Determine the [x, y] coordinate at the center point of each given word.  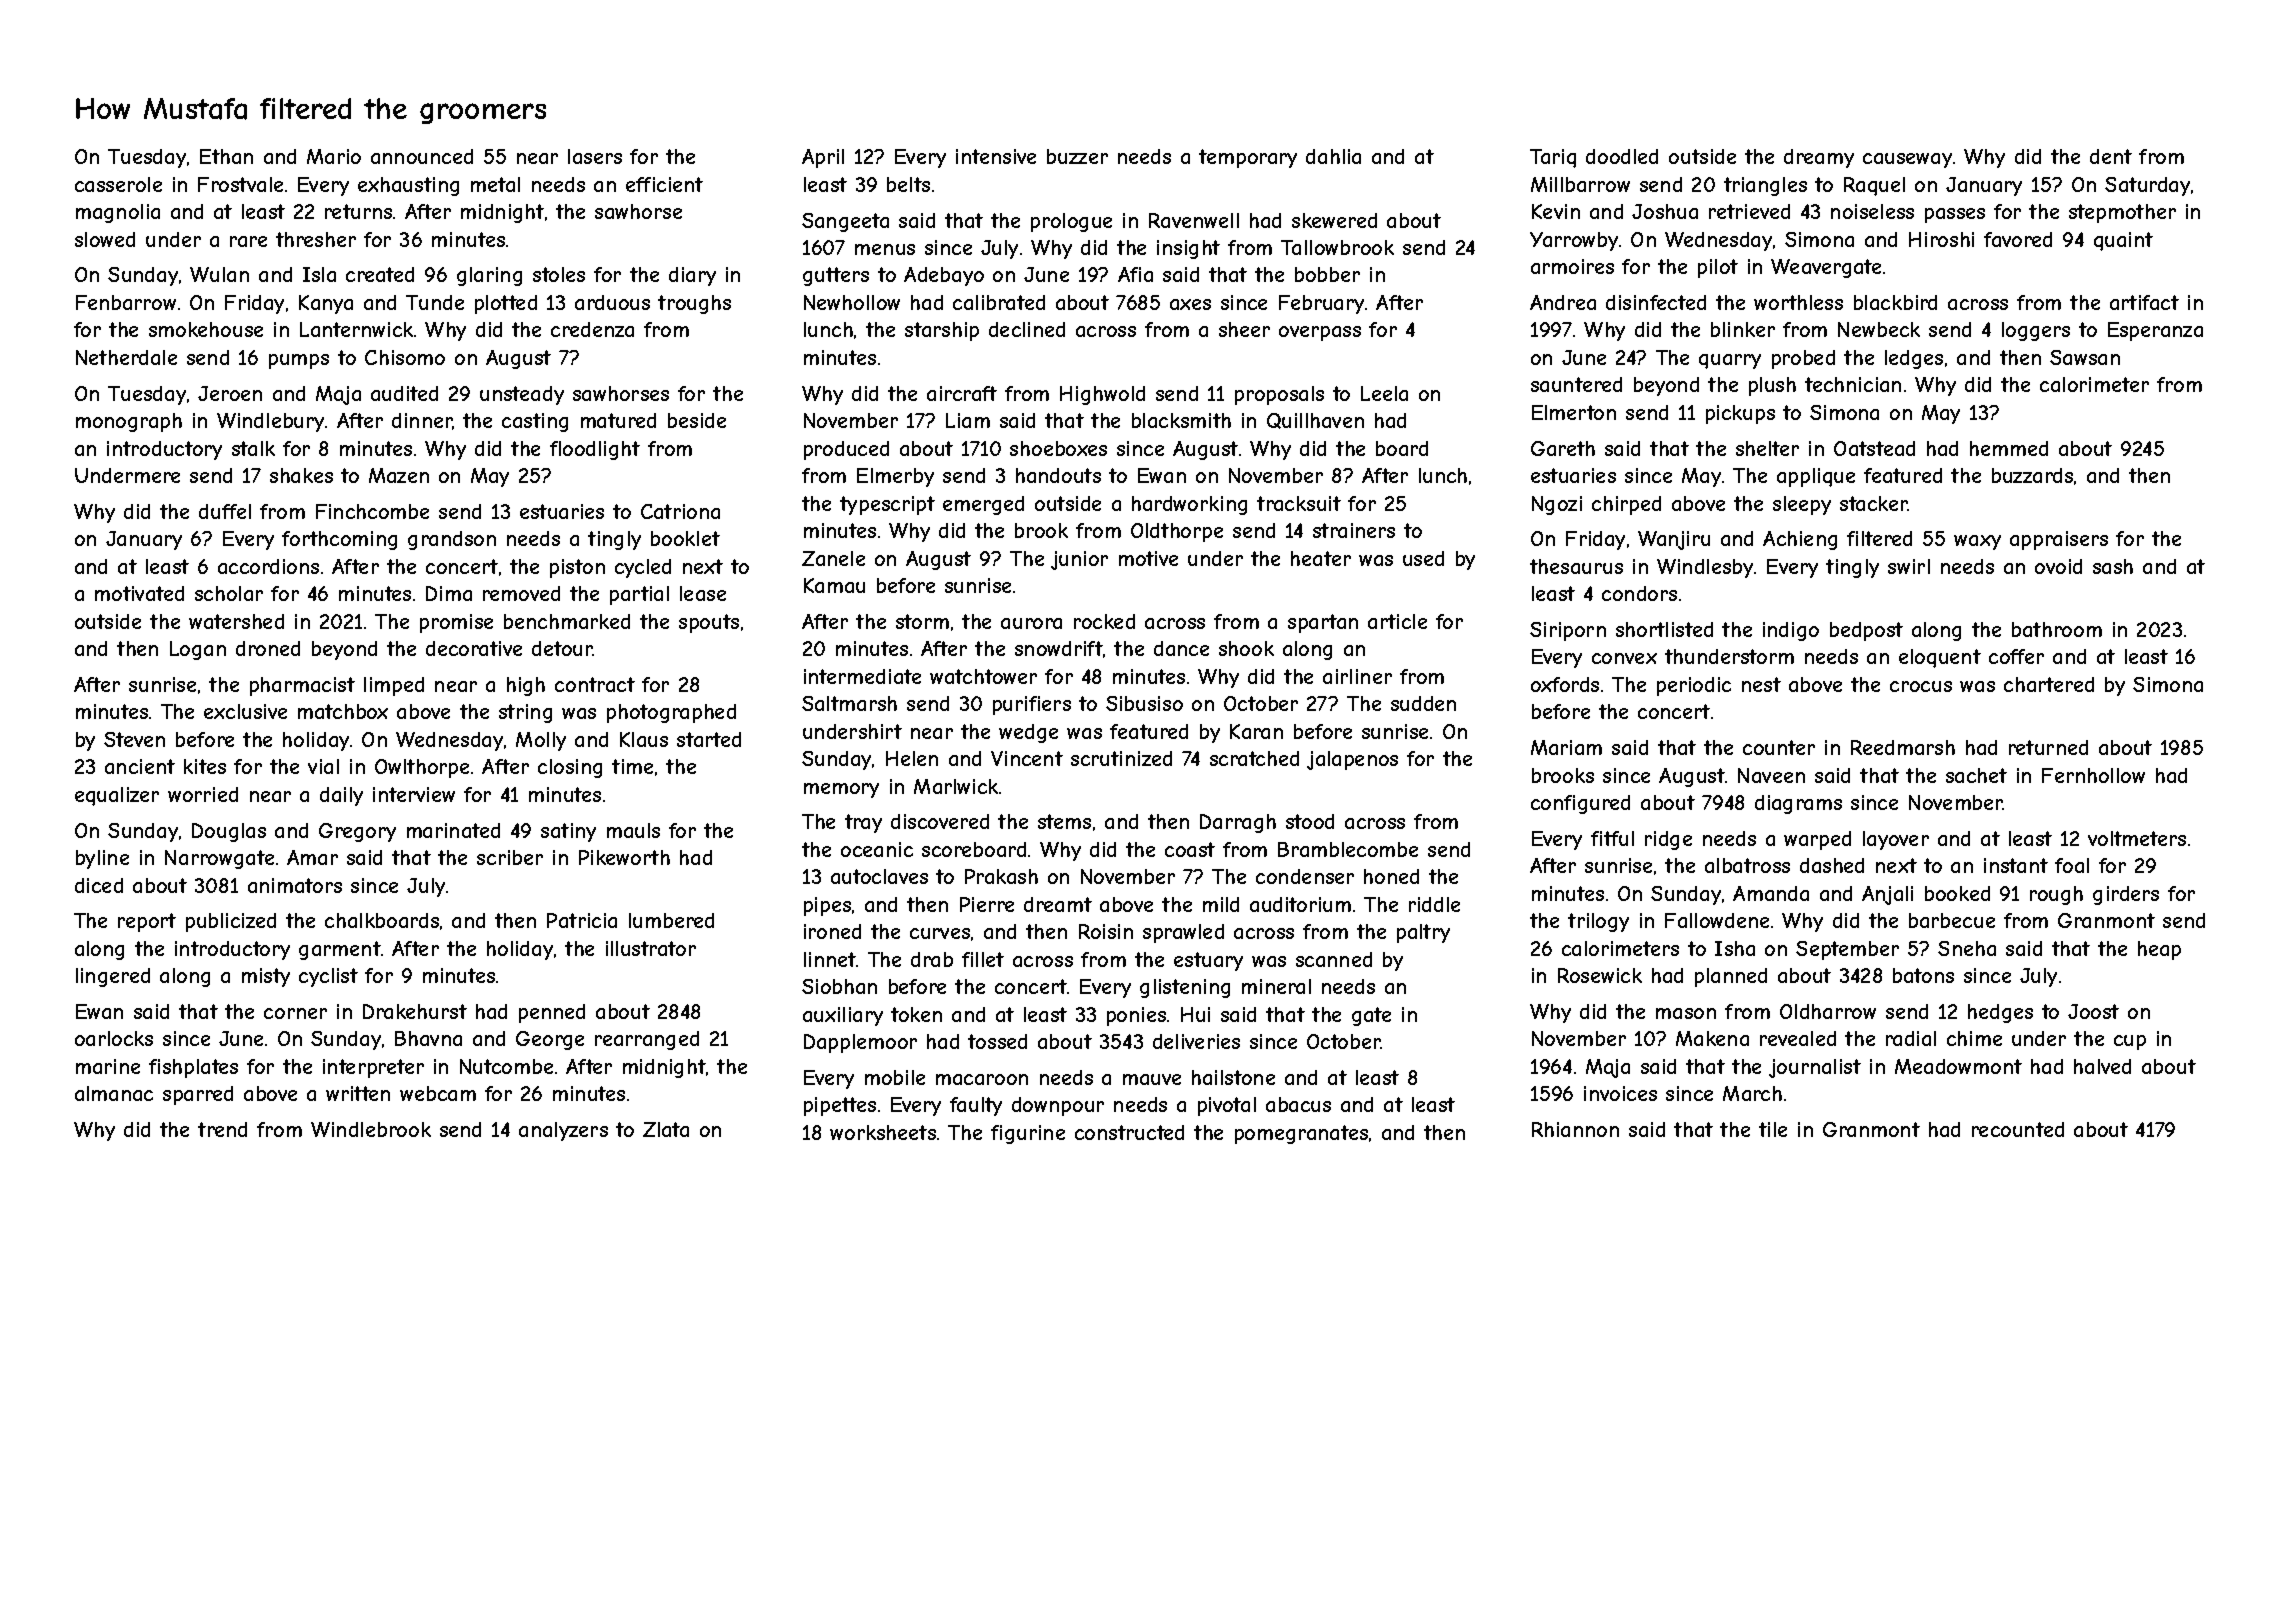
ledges [1914, 359]
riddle [1434, 904]
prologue [1071, 222]
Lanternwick [356, 329]
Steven [134, 739]
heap [2159, 950]
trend [222, 1129]
